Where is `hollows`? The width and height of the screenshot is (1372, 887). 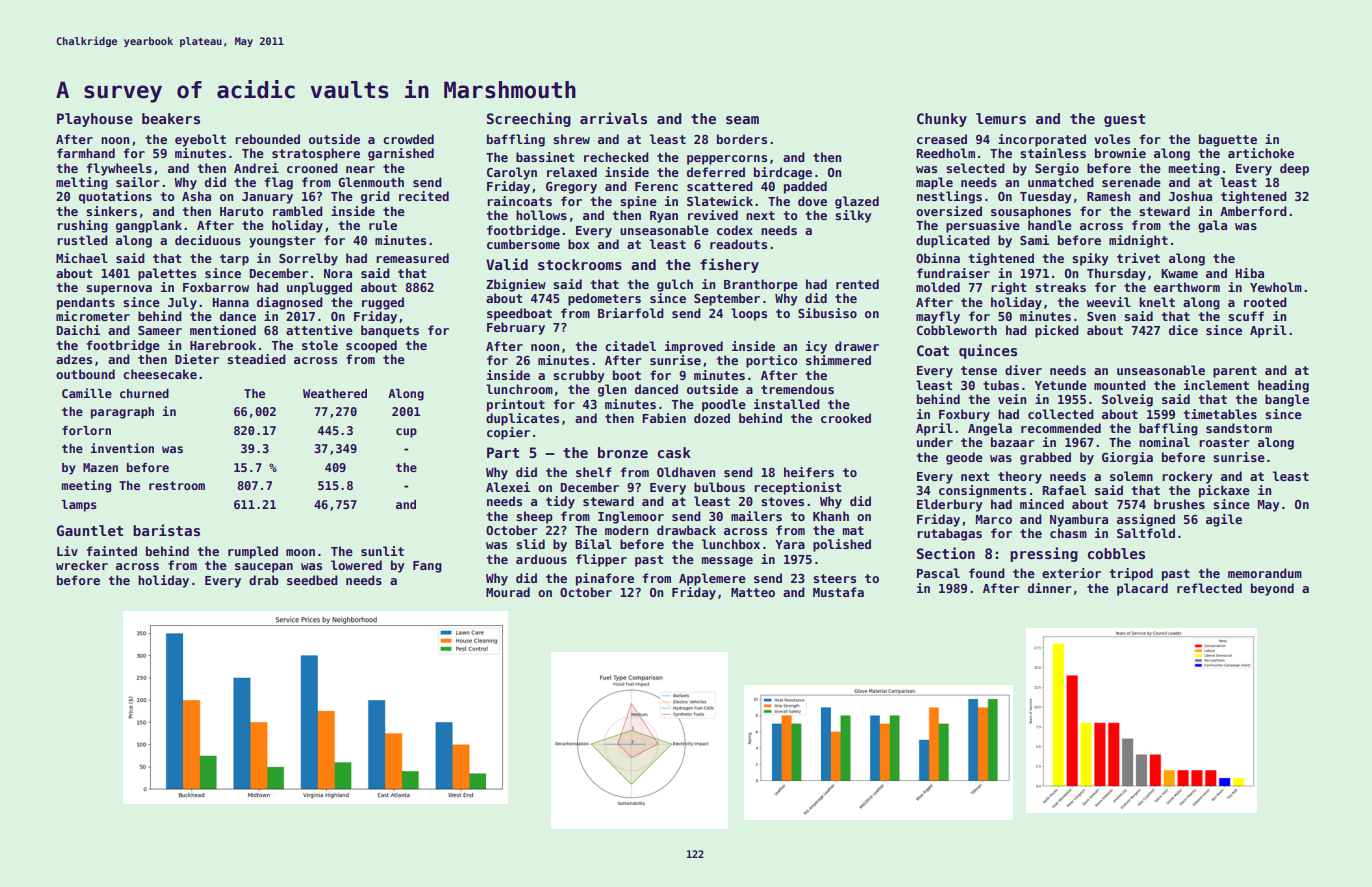 hollows is located at coordinates (541, 215).
